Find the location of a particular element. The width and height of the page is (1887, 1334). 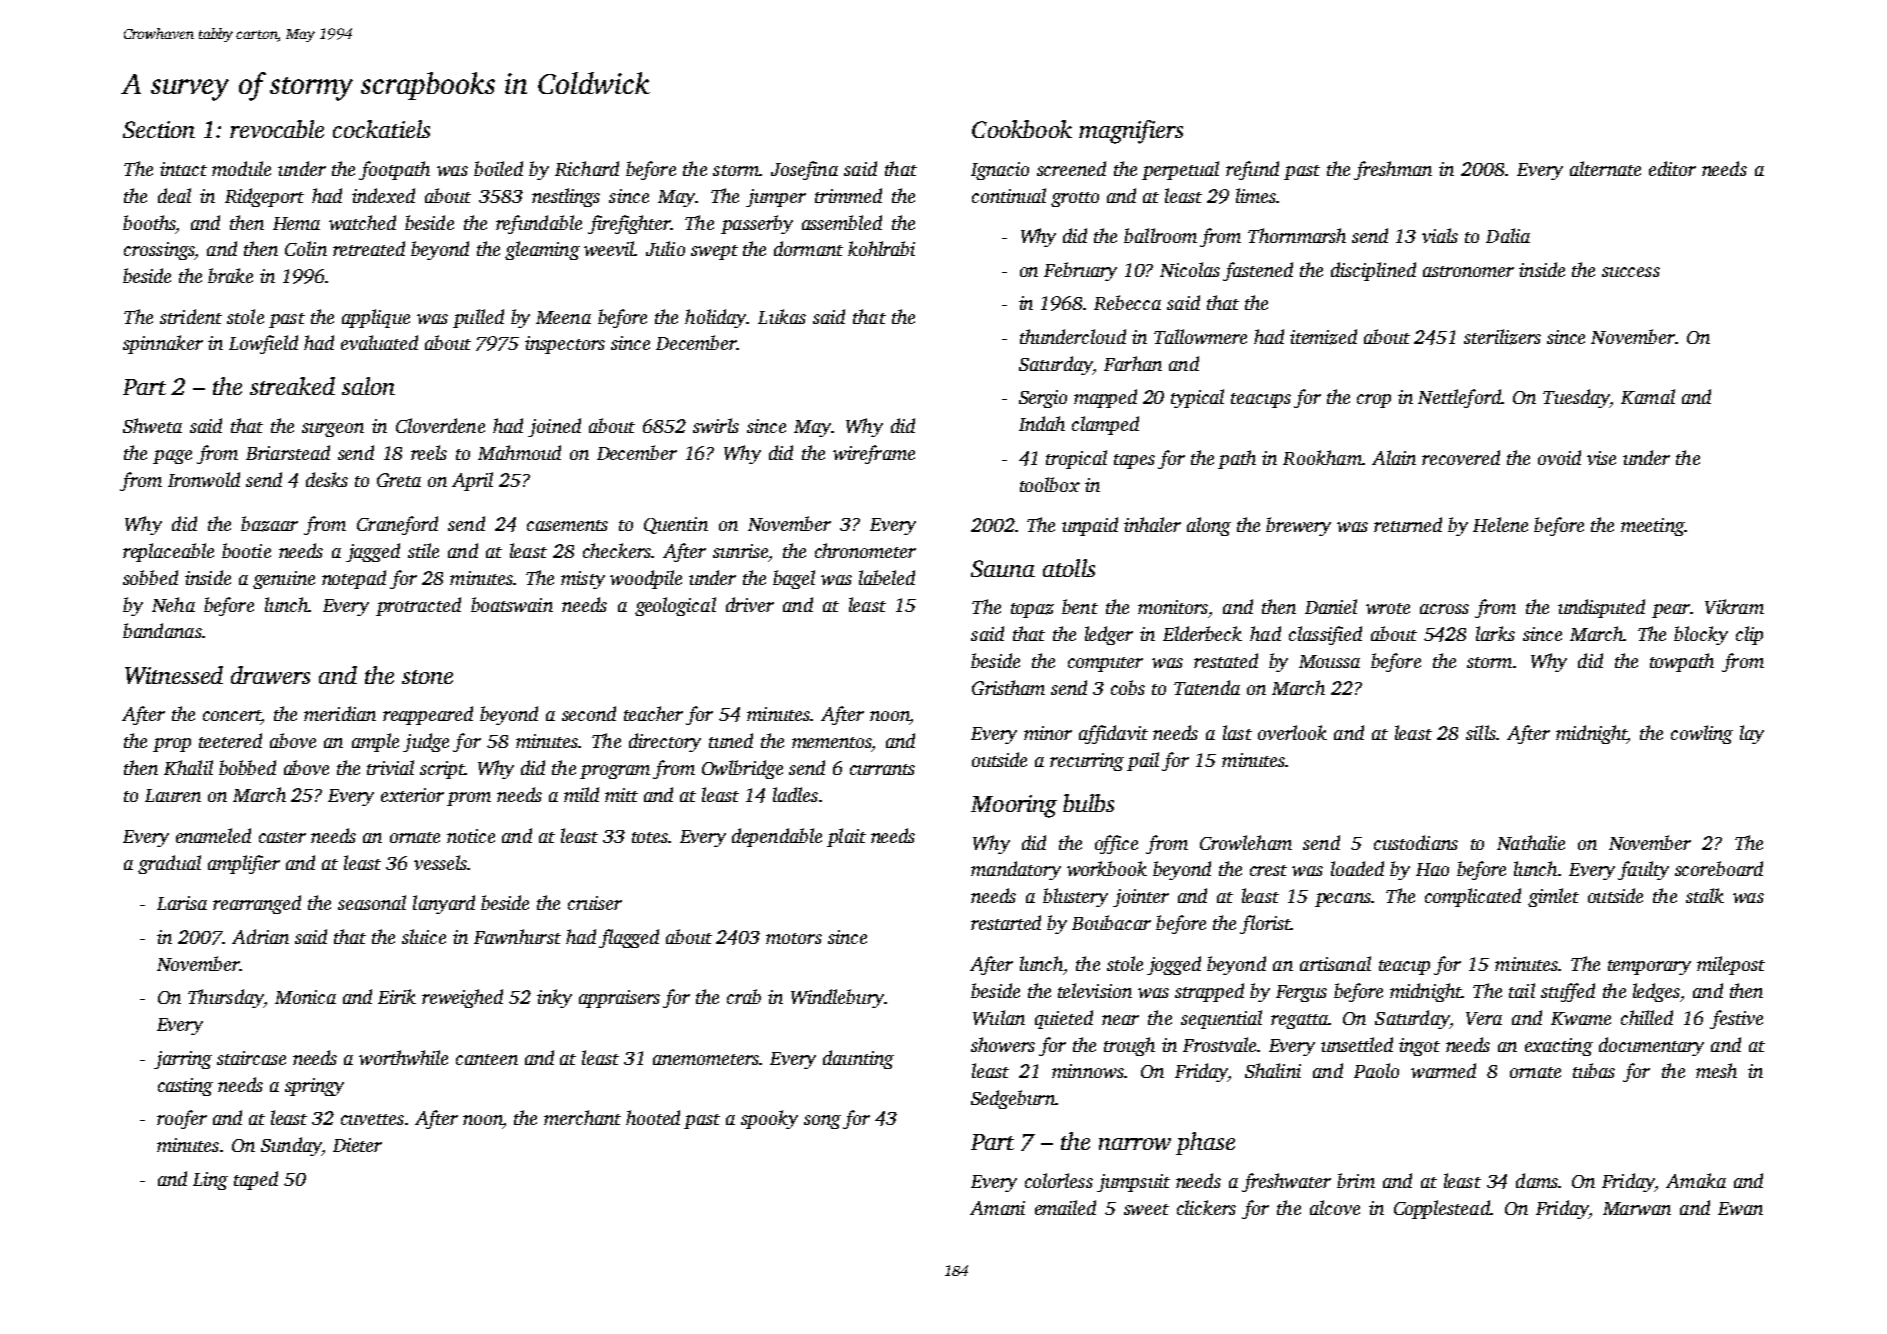

affidavit is located at coordinates (1113, 734).
